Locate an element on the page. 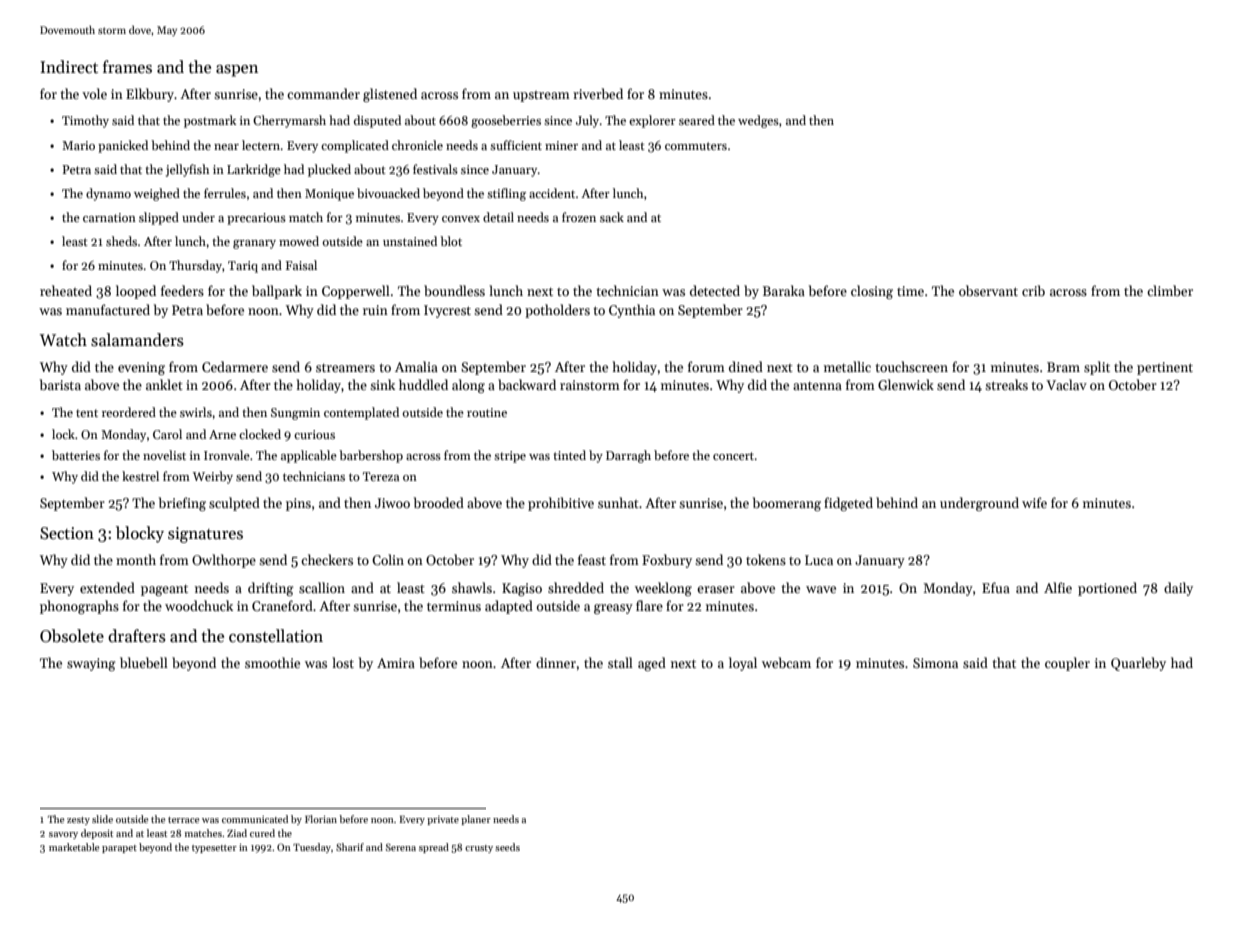  marketable is located at coordinates (74, 847).
